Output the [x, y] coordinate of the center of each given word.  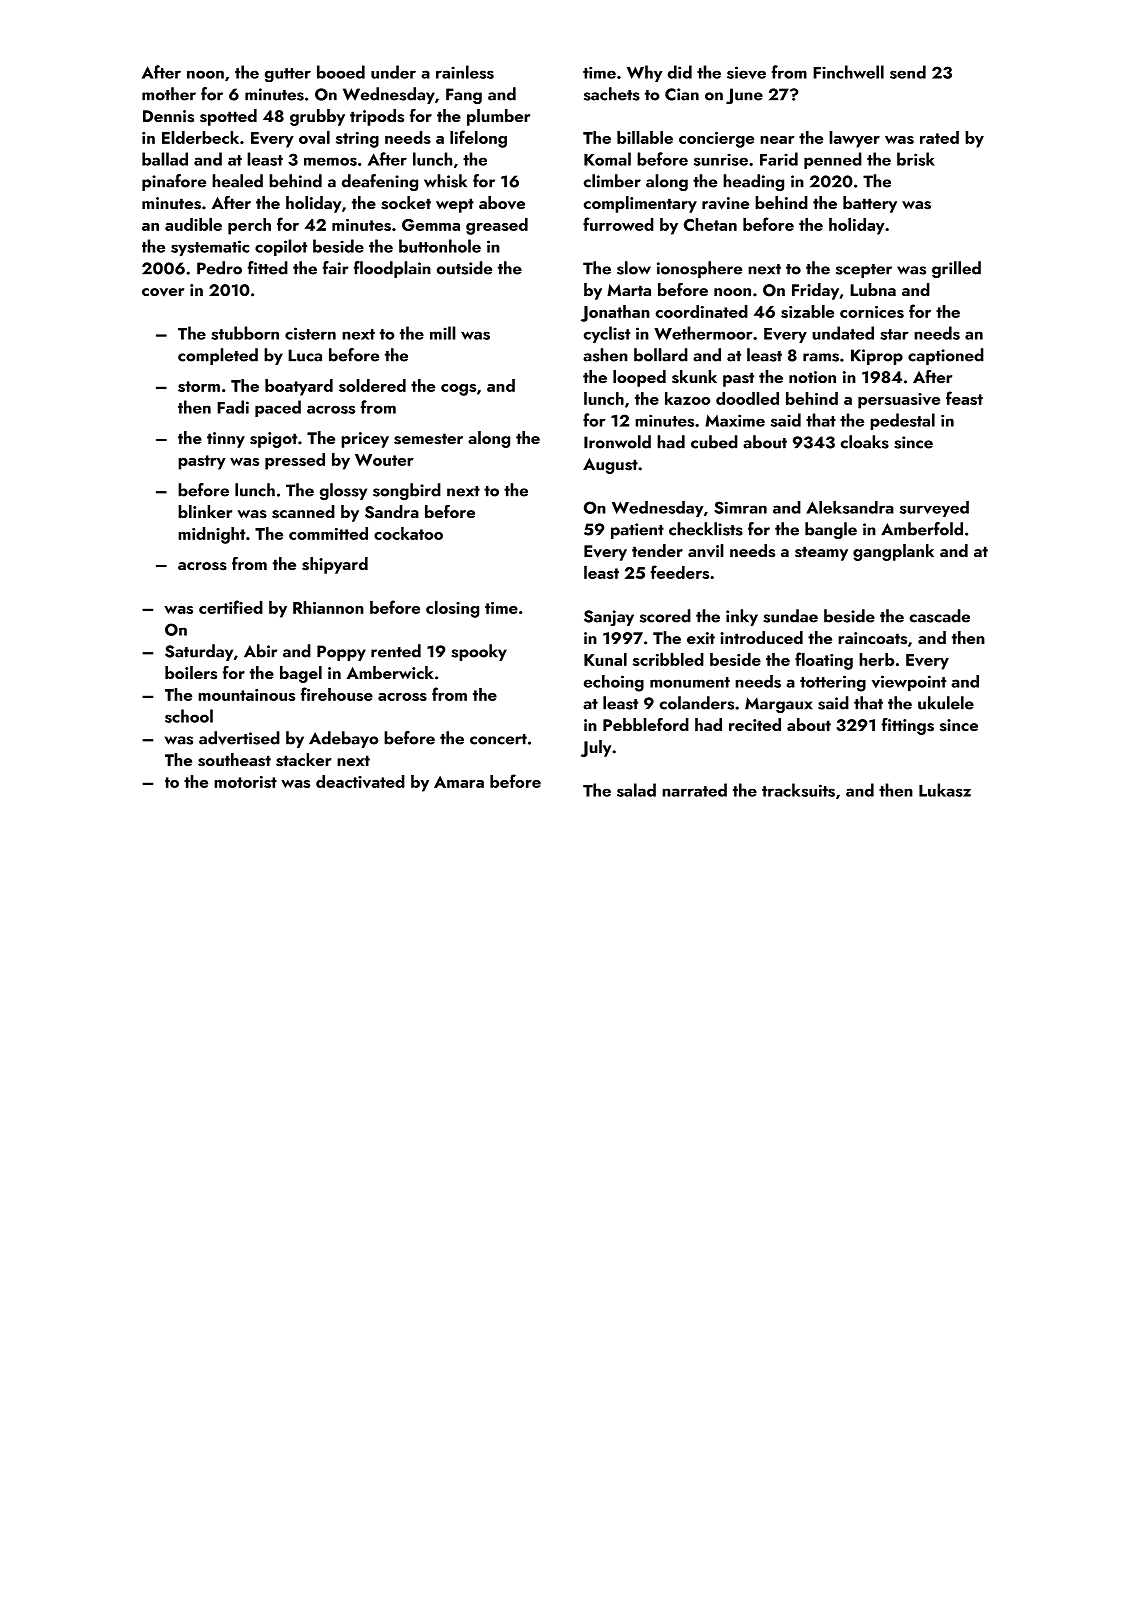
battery [870, 204]
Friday [815, 291]
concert [498, 739]
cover [163, 292]
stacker [303, 760]
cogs [458, 390]
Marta [629, 290]
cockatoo [408, 533]
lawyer [854, 139]
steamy [821, 553]
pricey [365, 440]
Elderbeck [200, 137]
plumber [498, 117]
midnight [211, 535]
